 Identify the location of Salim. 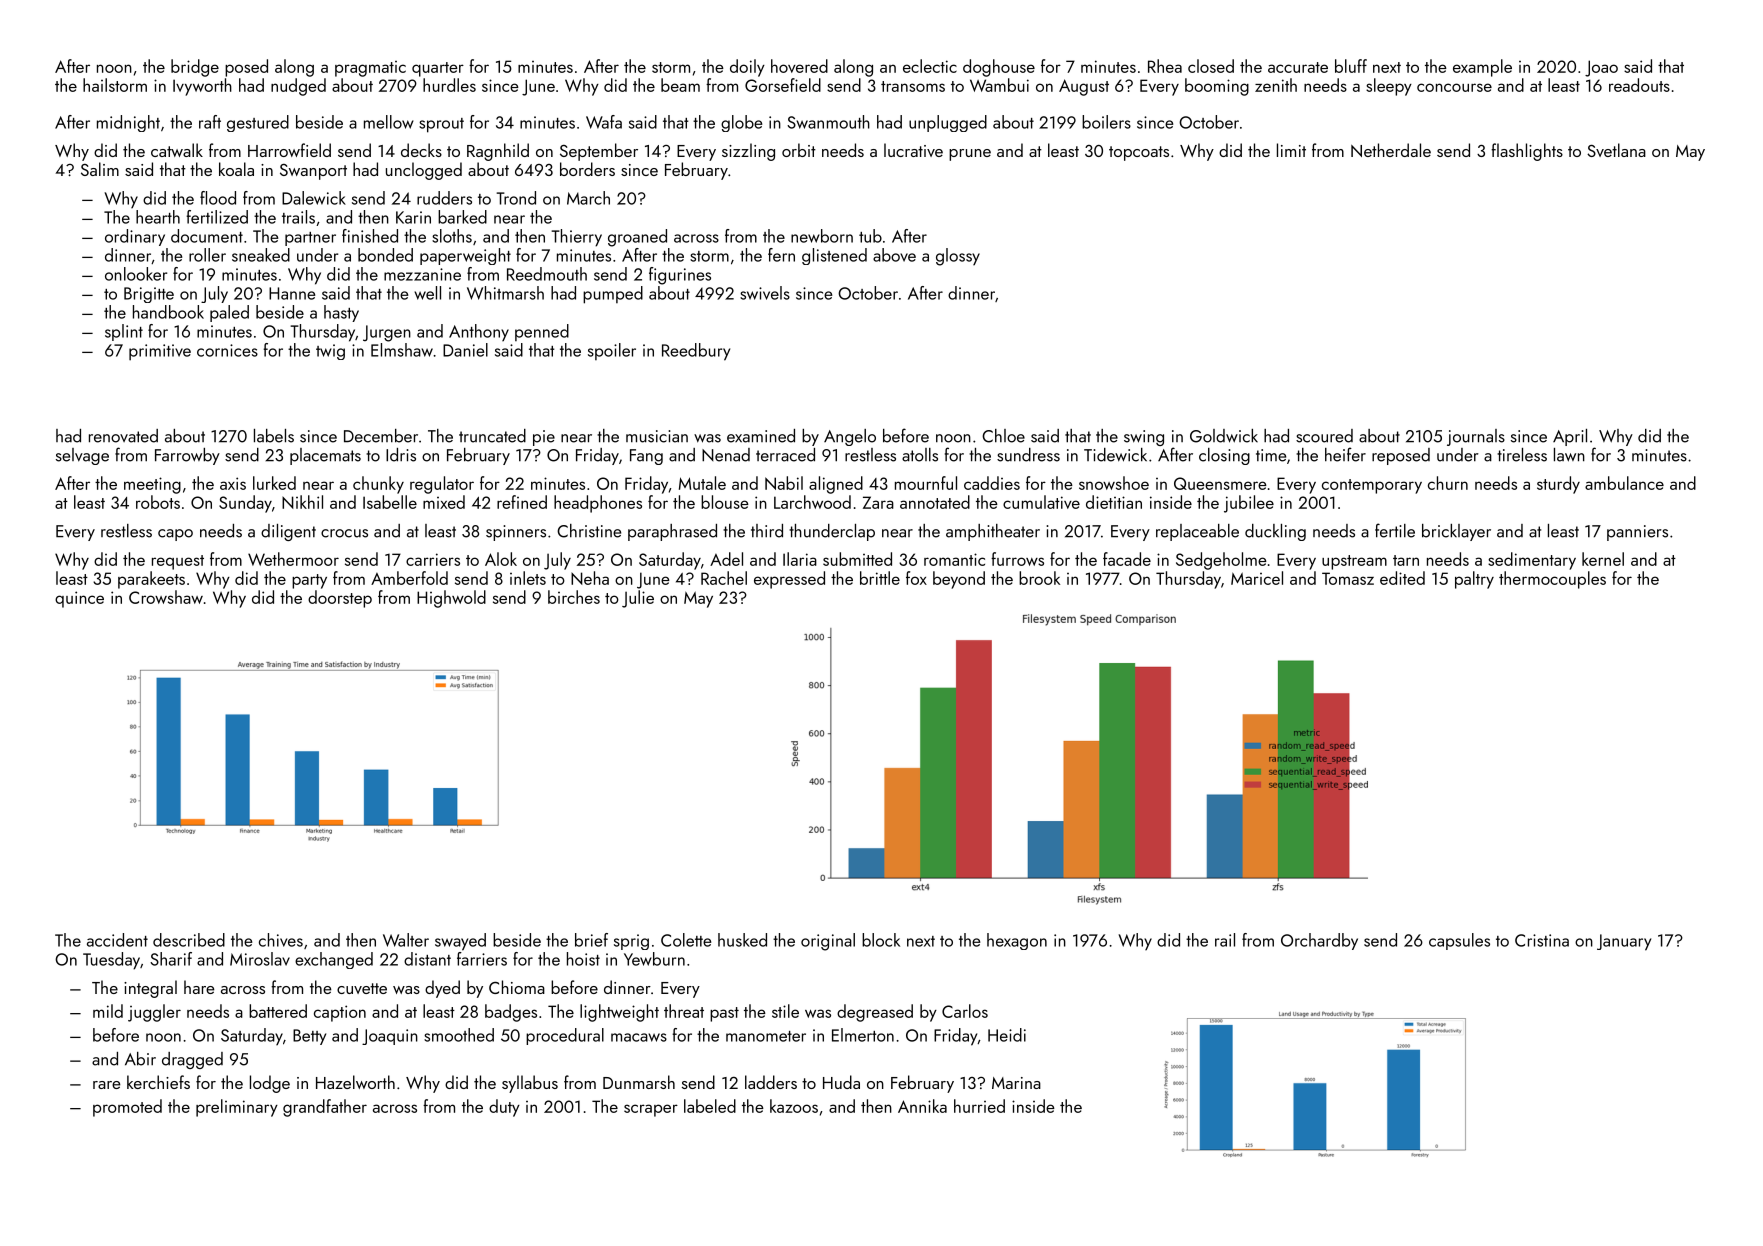
(100, 169).
